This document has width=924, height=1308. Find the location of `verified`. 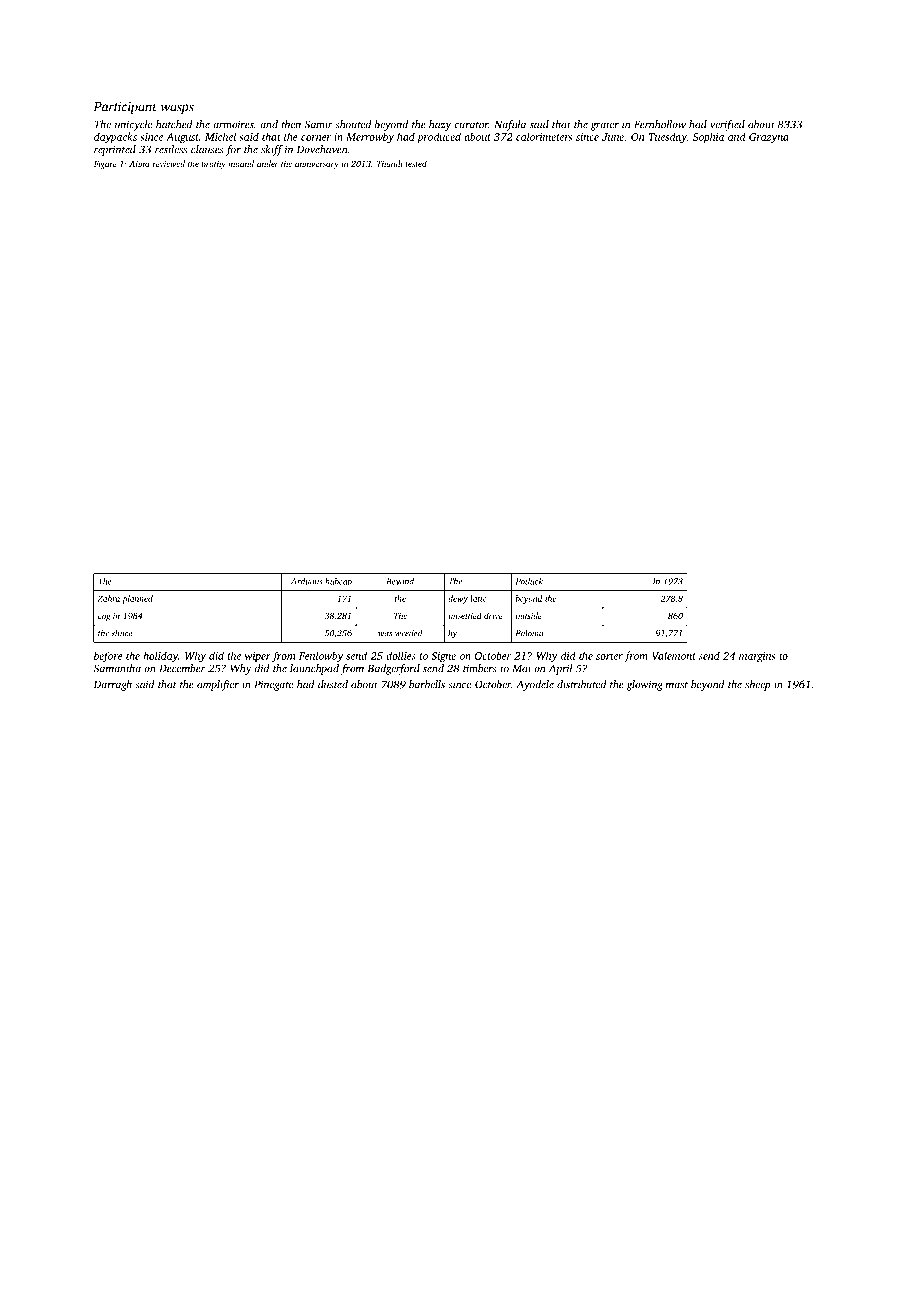

verified is located at coordinates (727, 125).
